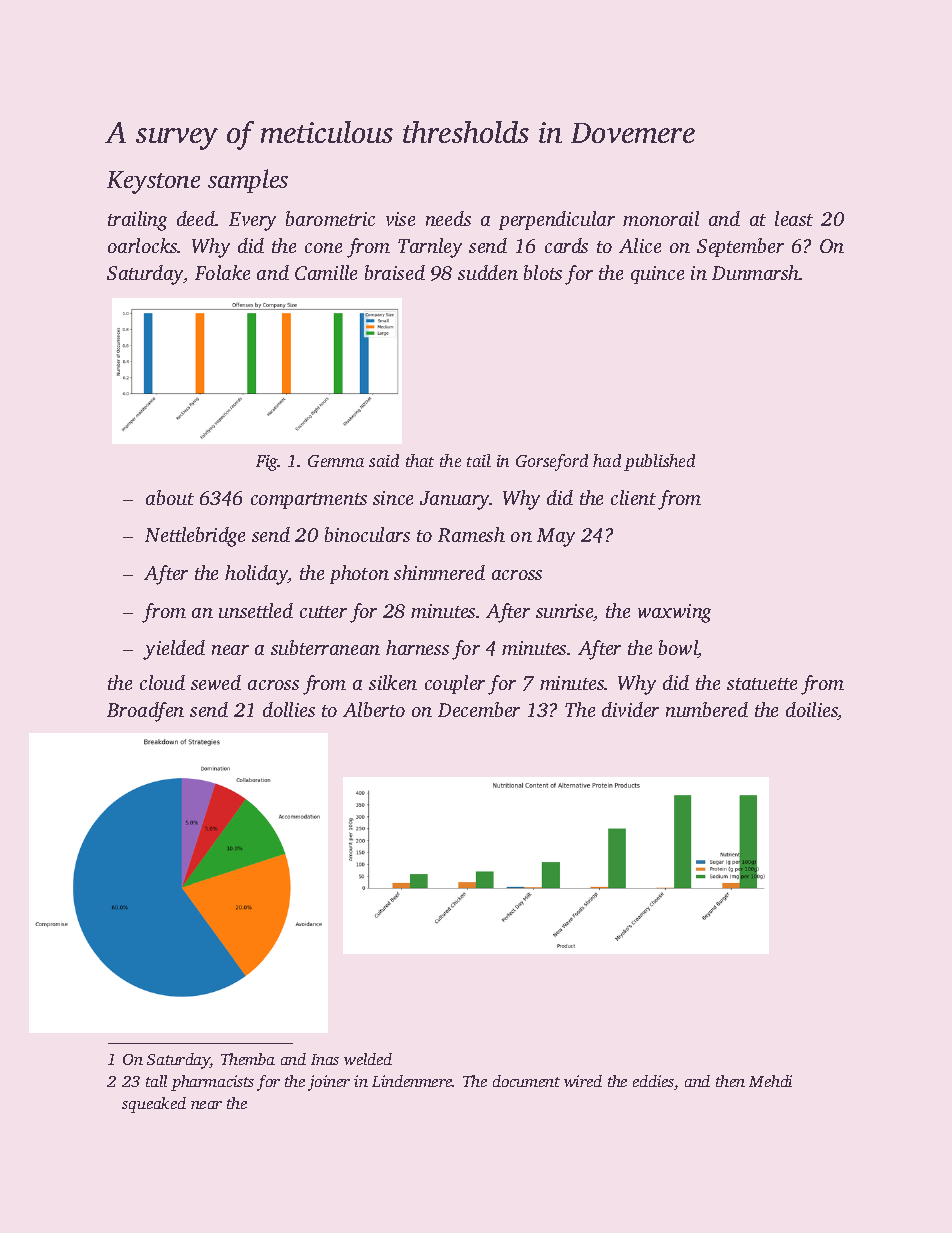 The height and width of the screenshot is (1233, 952). Describe the element at coordinates (659, 462) in the screenshot. I see `published` at that location.
